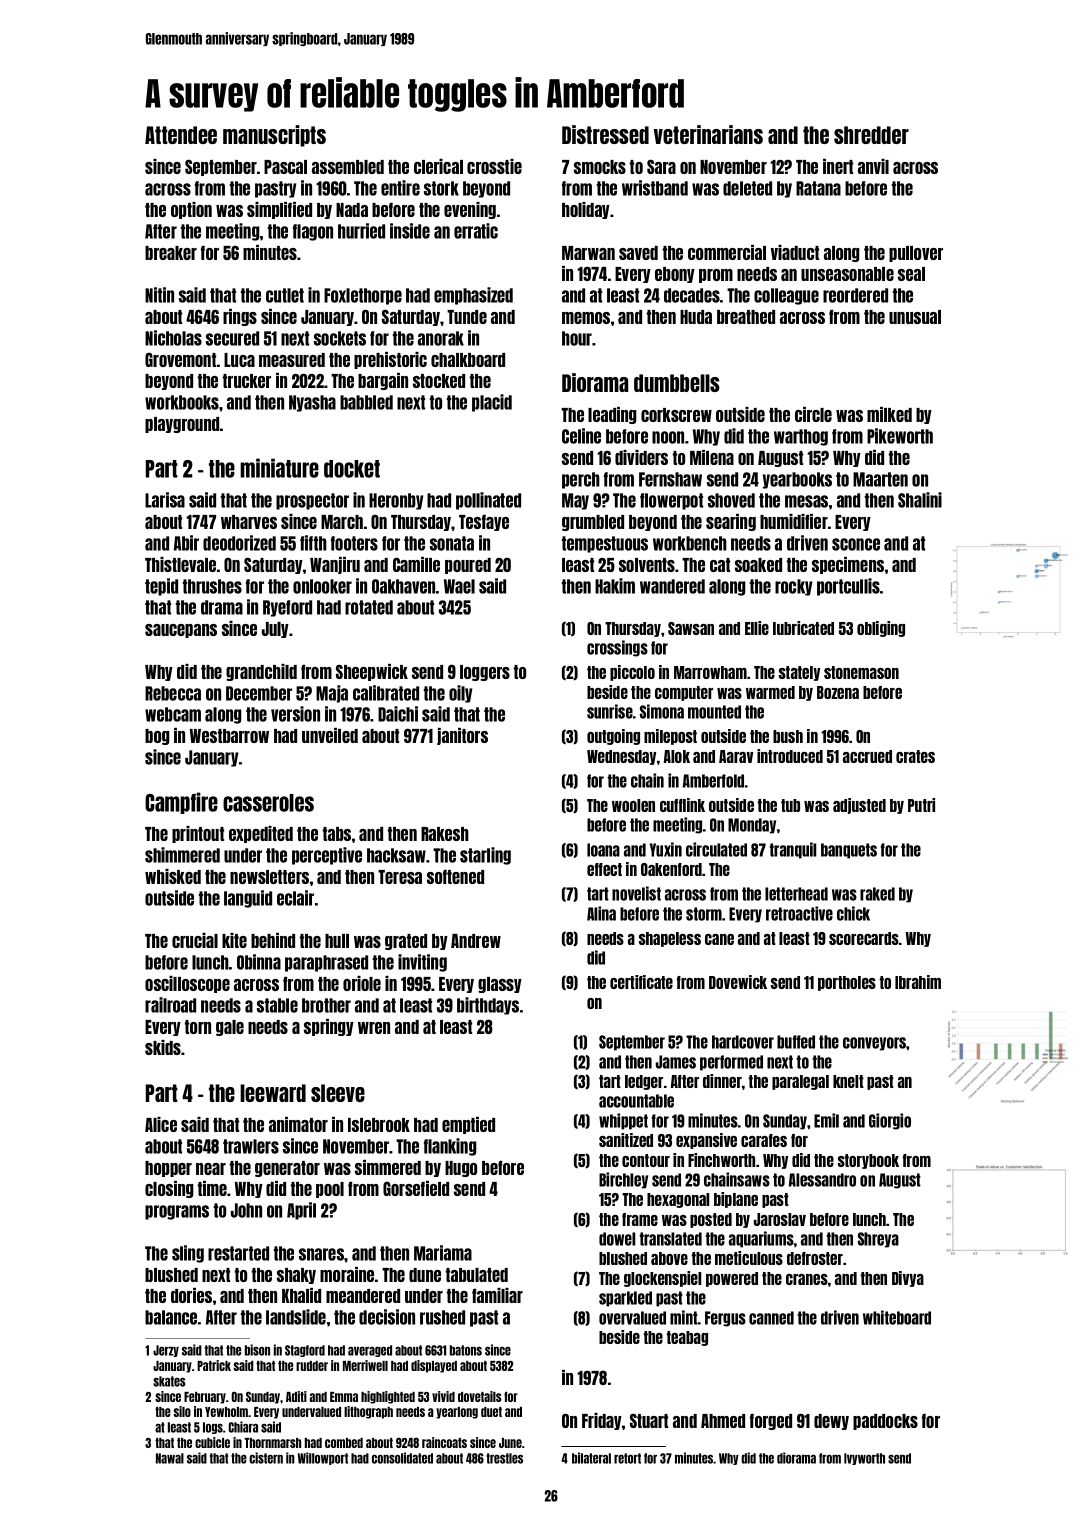 The width and height of the screenshot is (1089, 1540). Describe the element at coordinates (880, 479) in the screenshot. I see `Maarten` at that location.
